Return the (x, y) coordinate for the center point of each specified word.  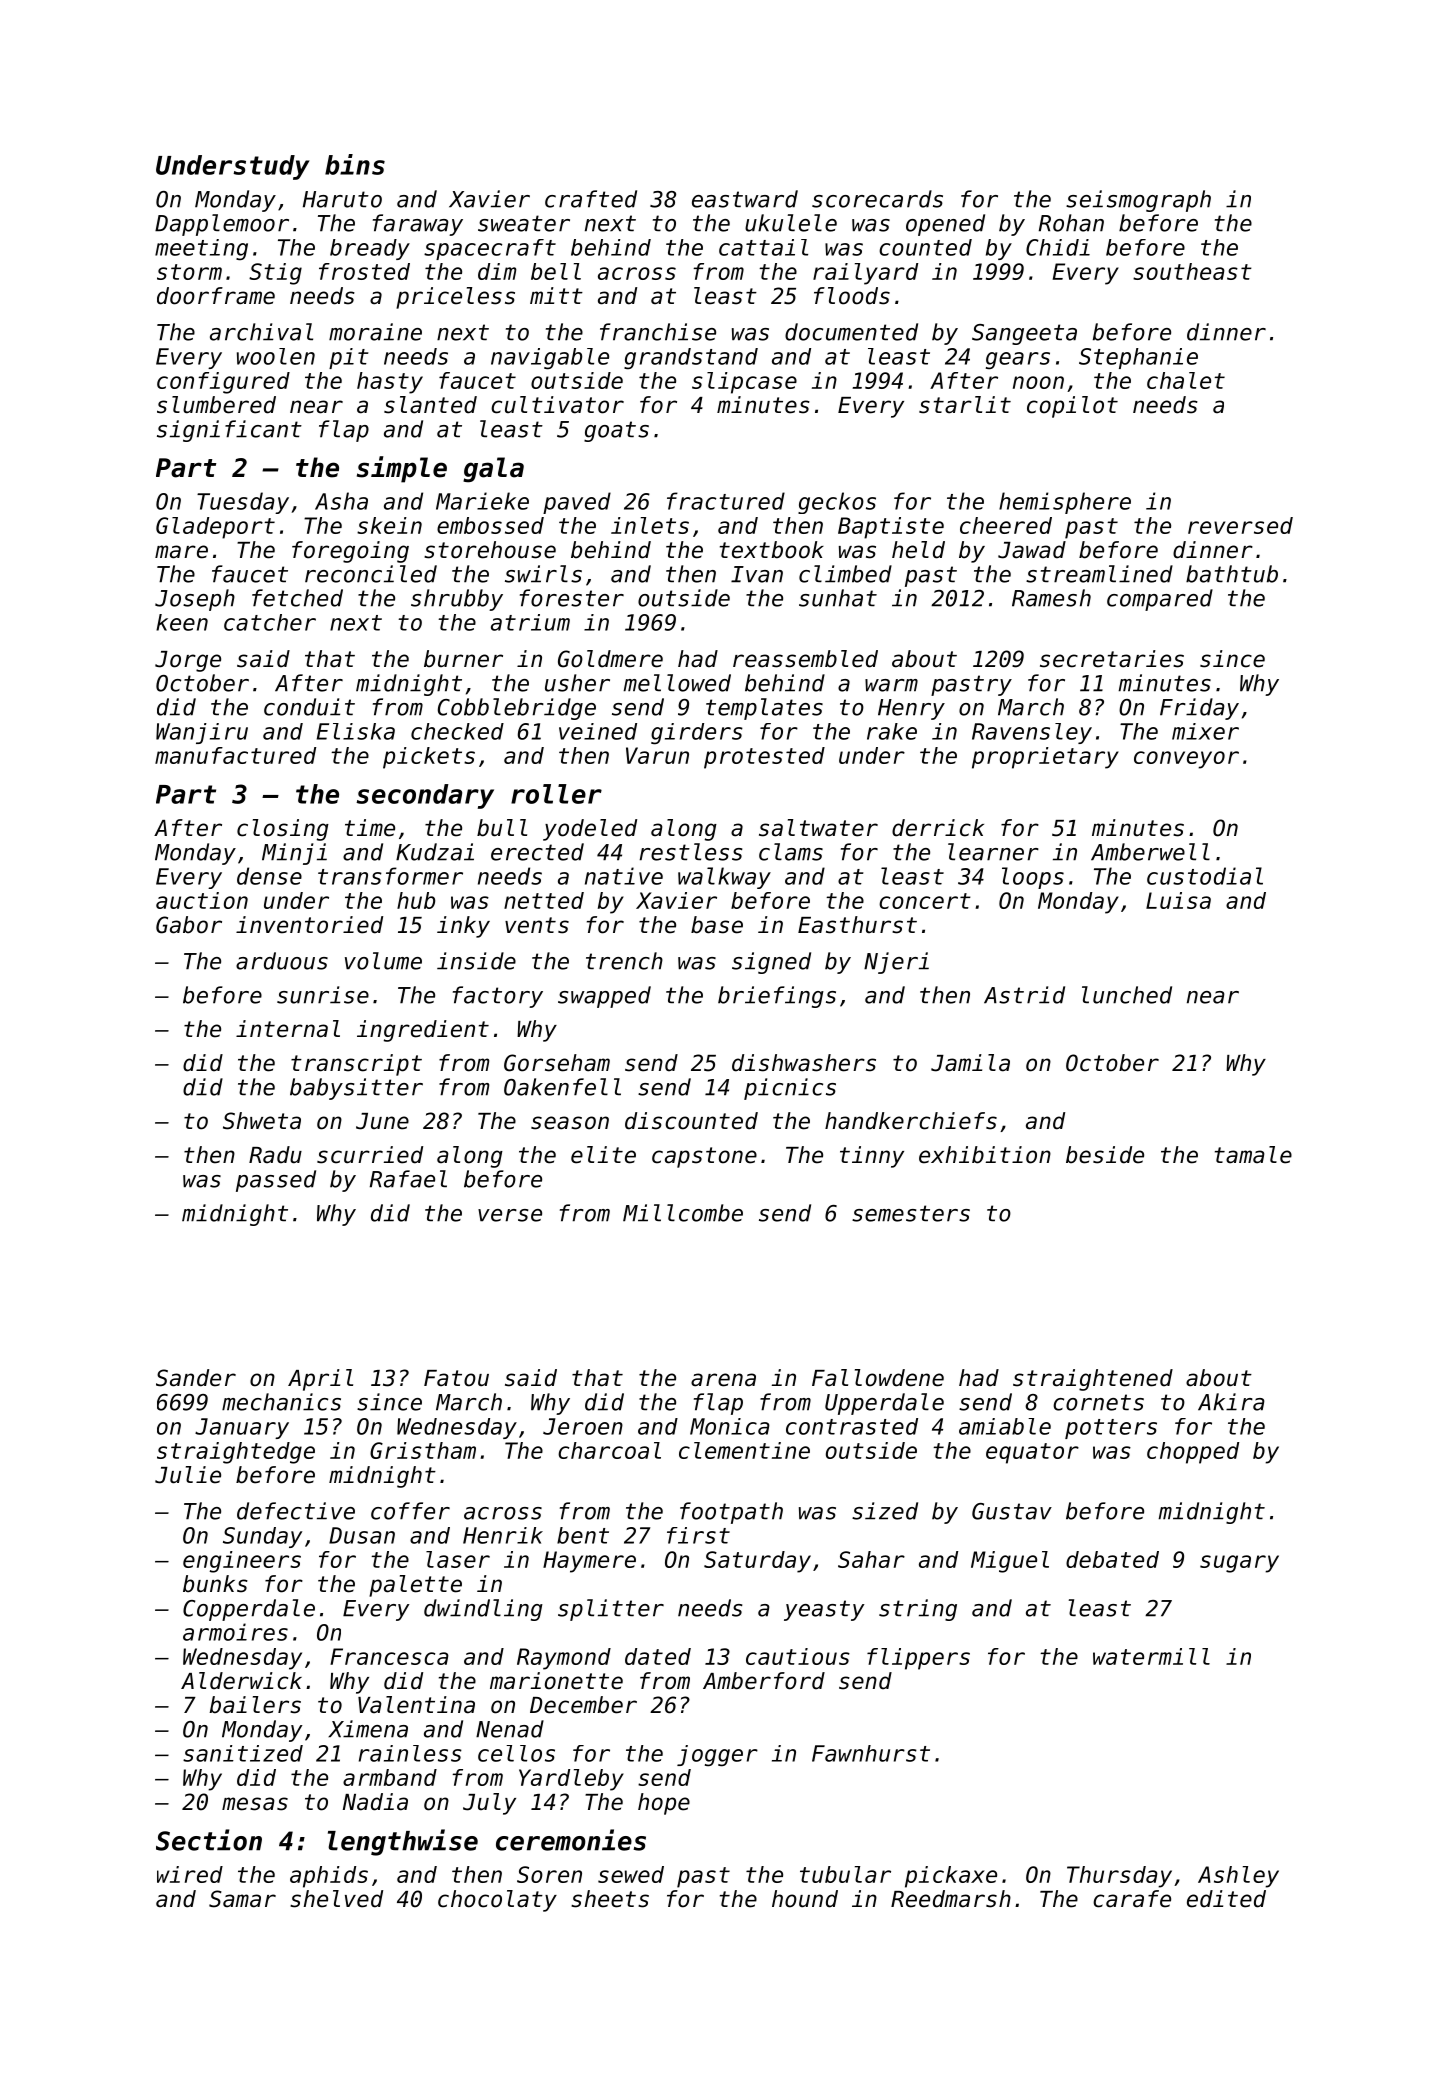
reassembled (805, 659)
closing (283, 830)
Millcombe (683, 1213)
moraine (375, 332)
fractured (726, 501)
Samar (242, 1899)
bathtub (1232, 574)
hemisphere (1065, 503)
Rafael (408, 1179)
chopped (1193, 1453)
